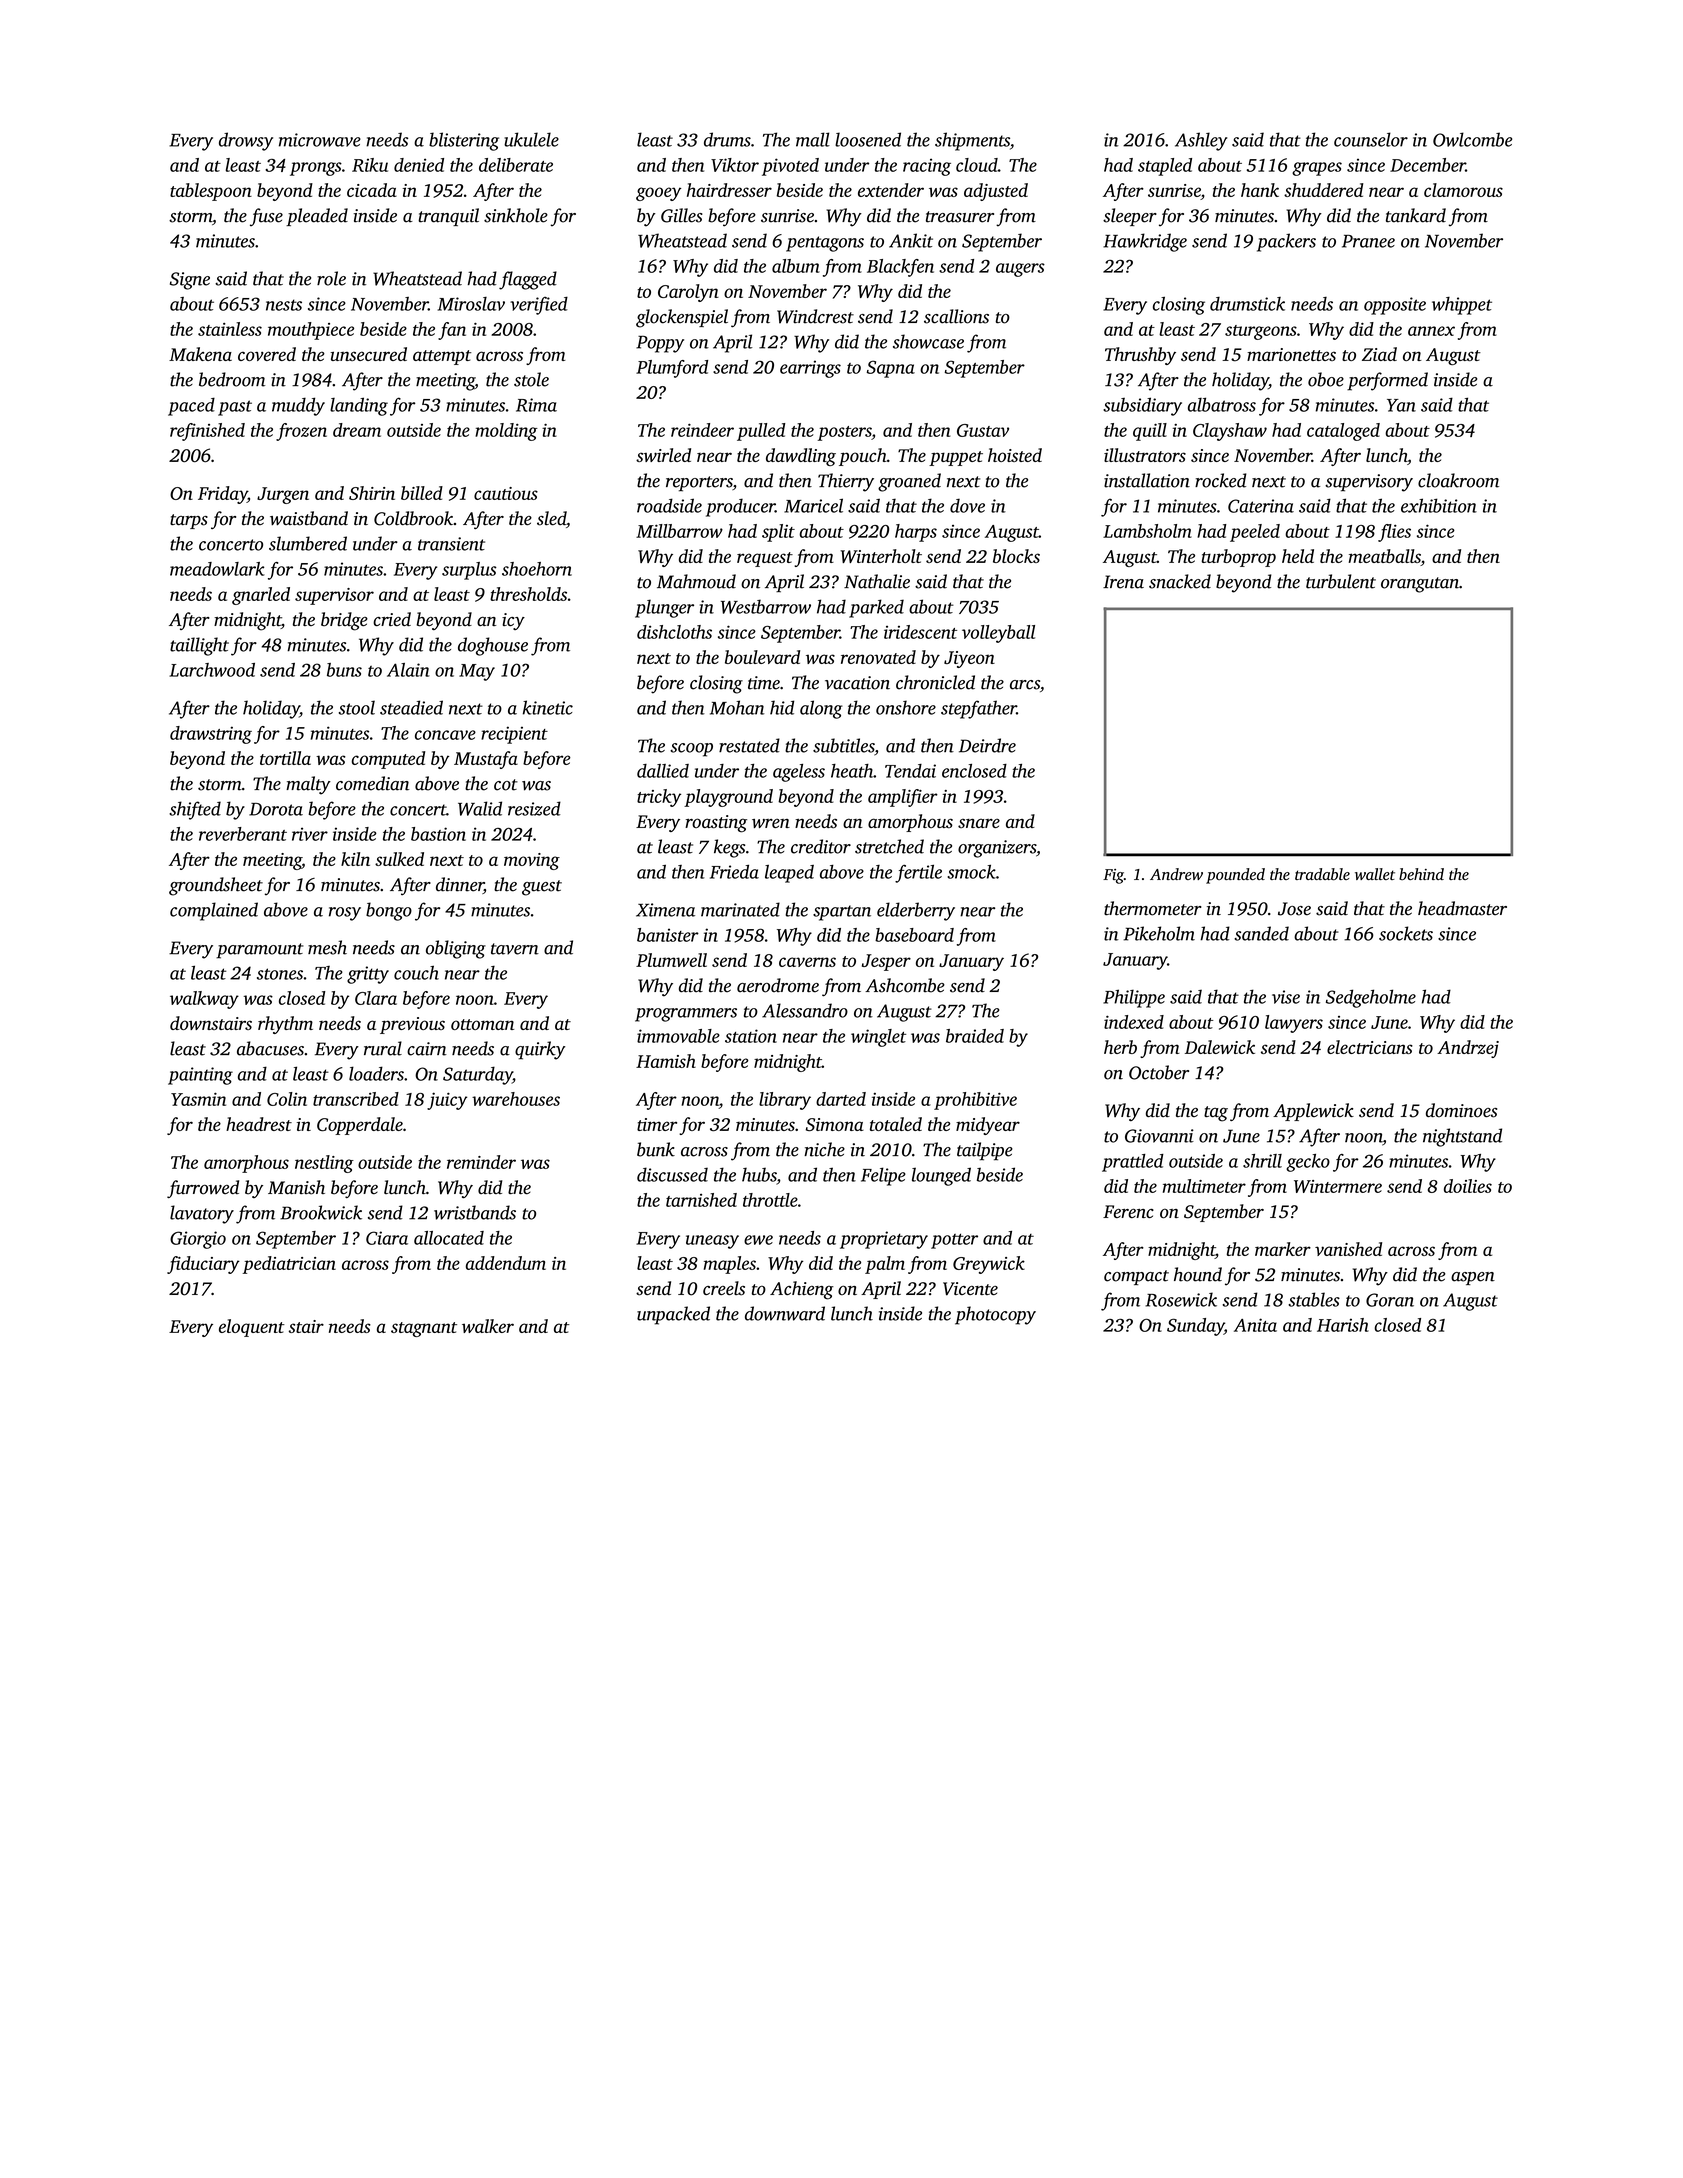  What do you see at coordinates (1461, 1110) in the screenshot?
I see `dominoes` at bounding box center [1461, 1110].
